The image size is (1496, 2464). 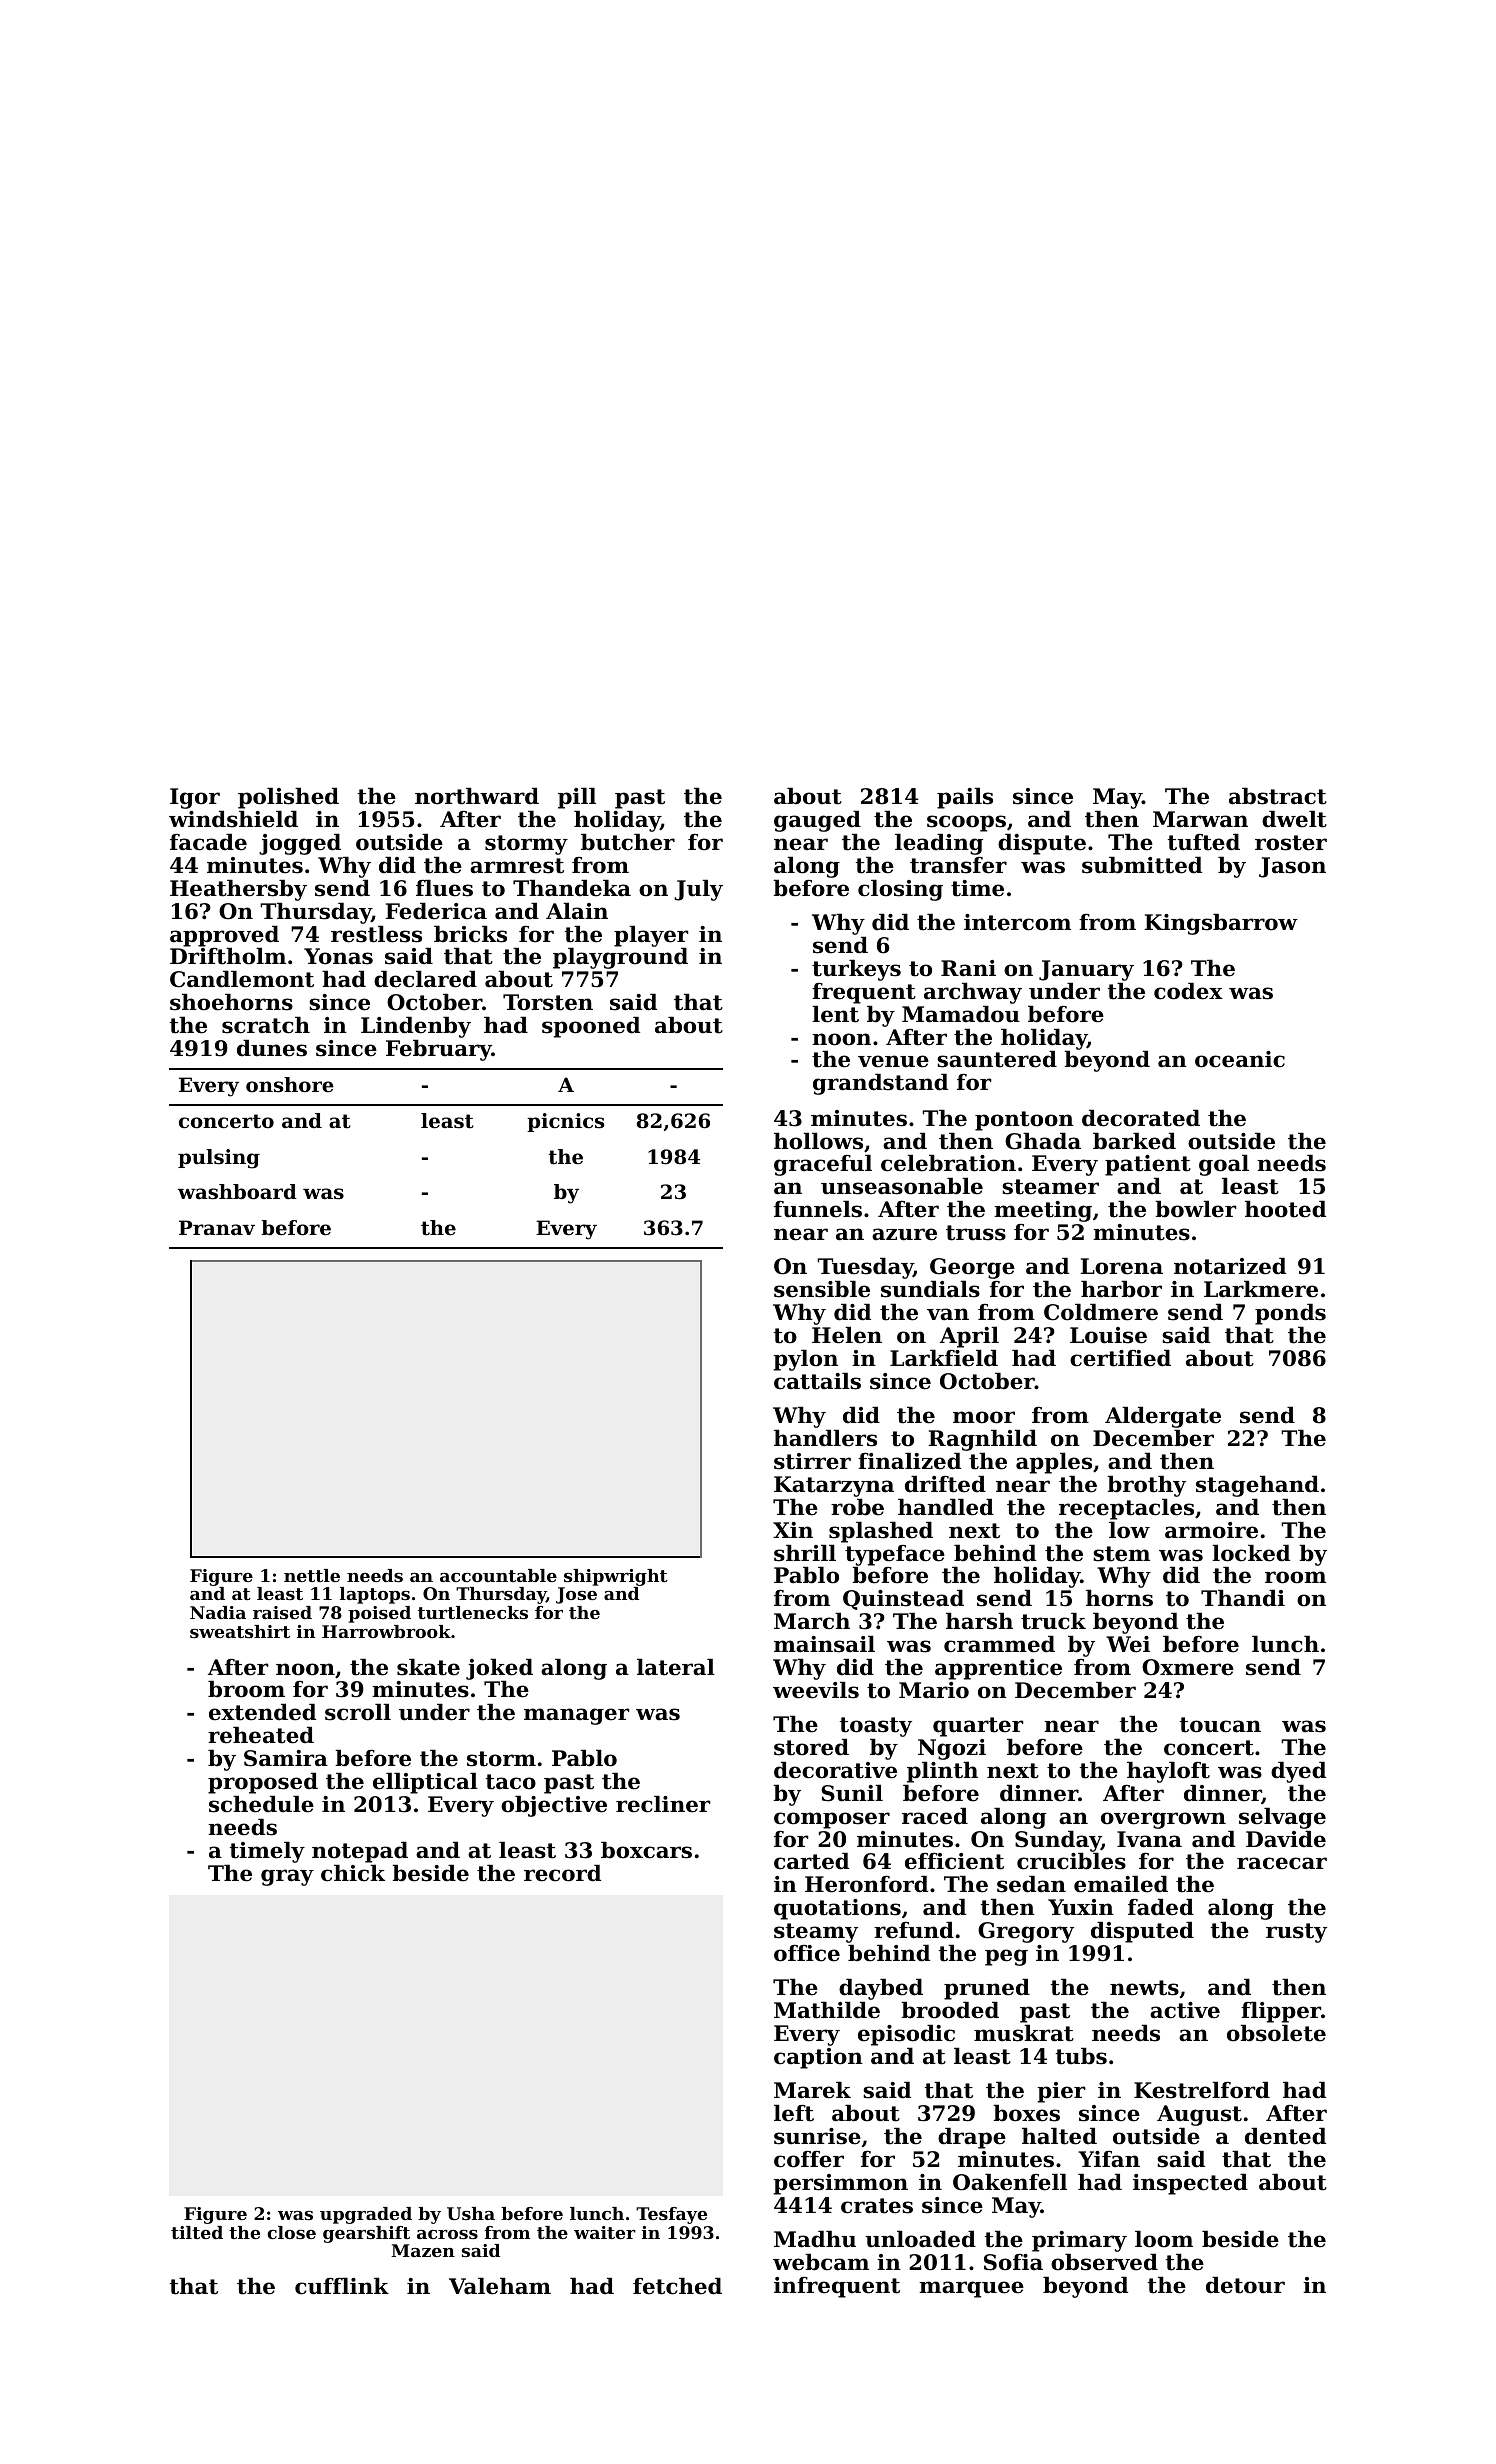 I want to click on elliptical, so click(x=425, y=1783).
